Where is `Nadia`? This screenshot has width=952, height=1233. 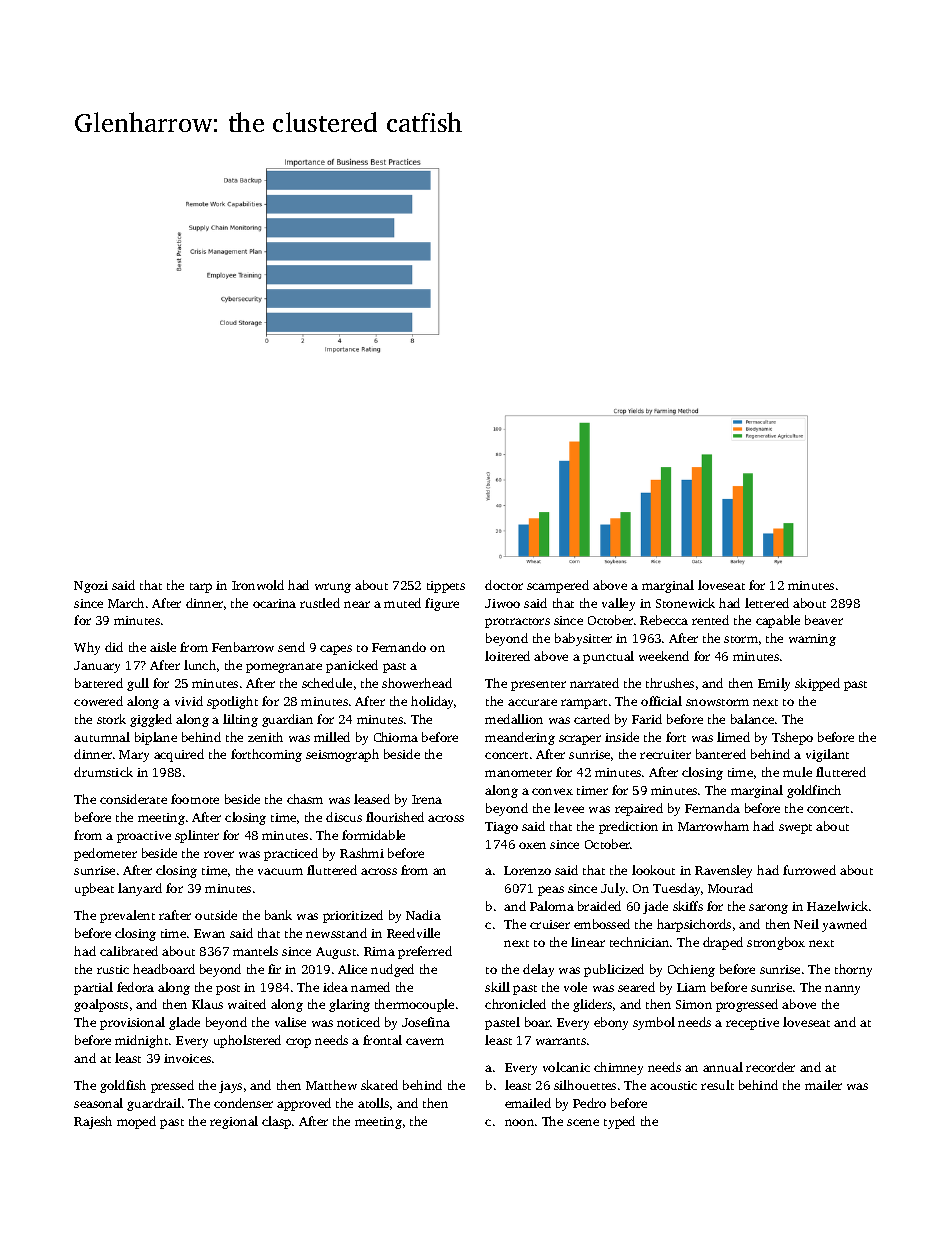 Nadia is located at coordinates (423, 915).
